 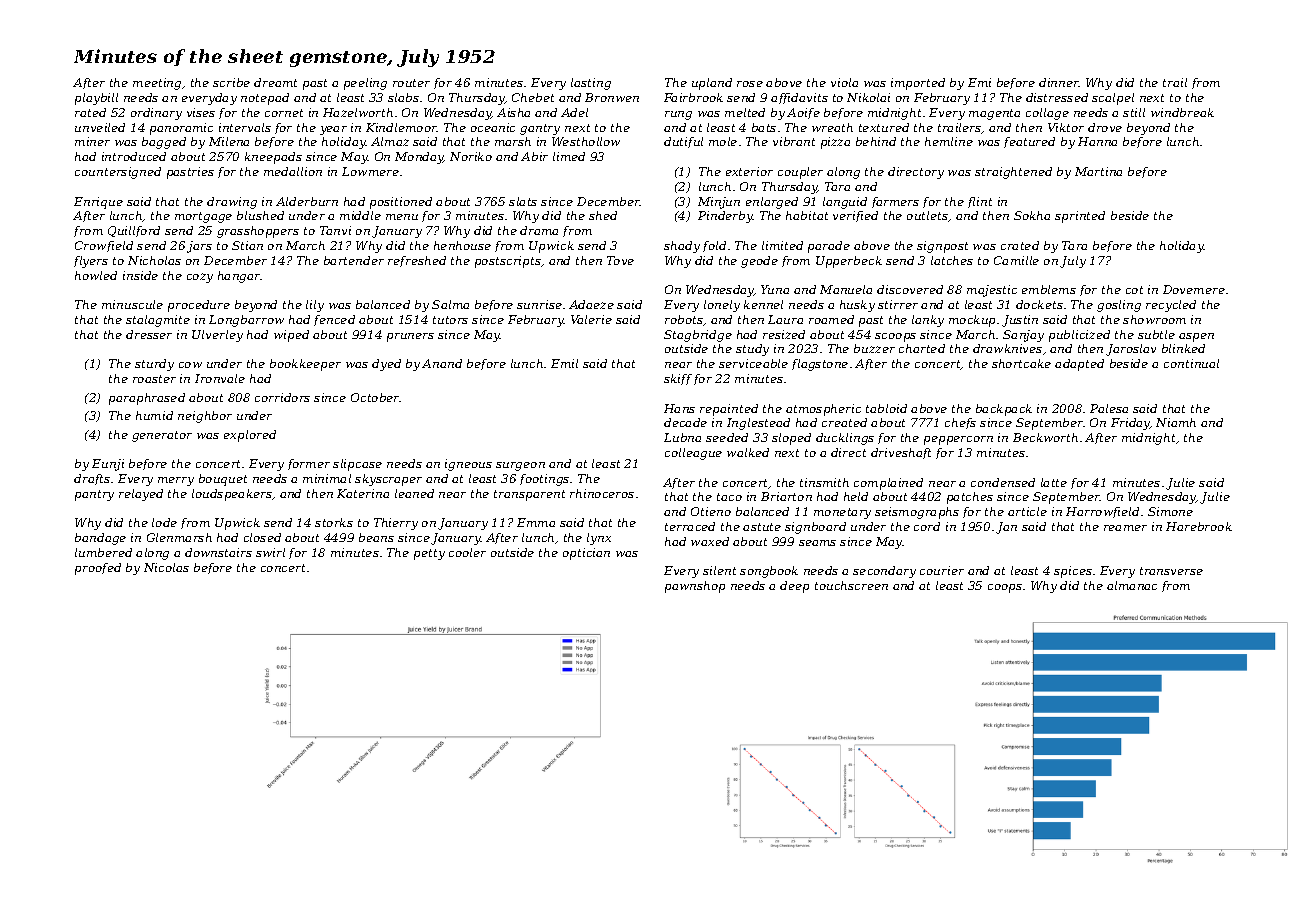 I want to click on deep, so click(x=794, y=587).
